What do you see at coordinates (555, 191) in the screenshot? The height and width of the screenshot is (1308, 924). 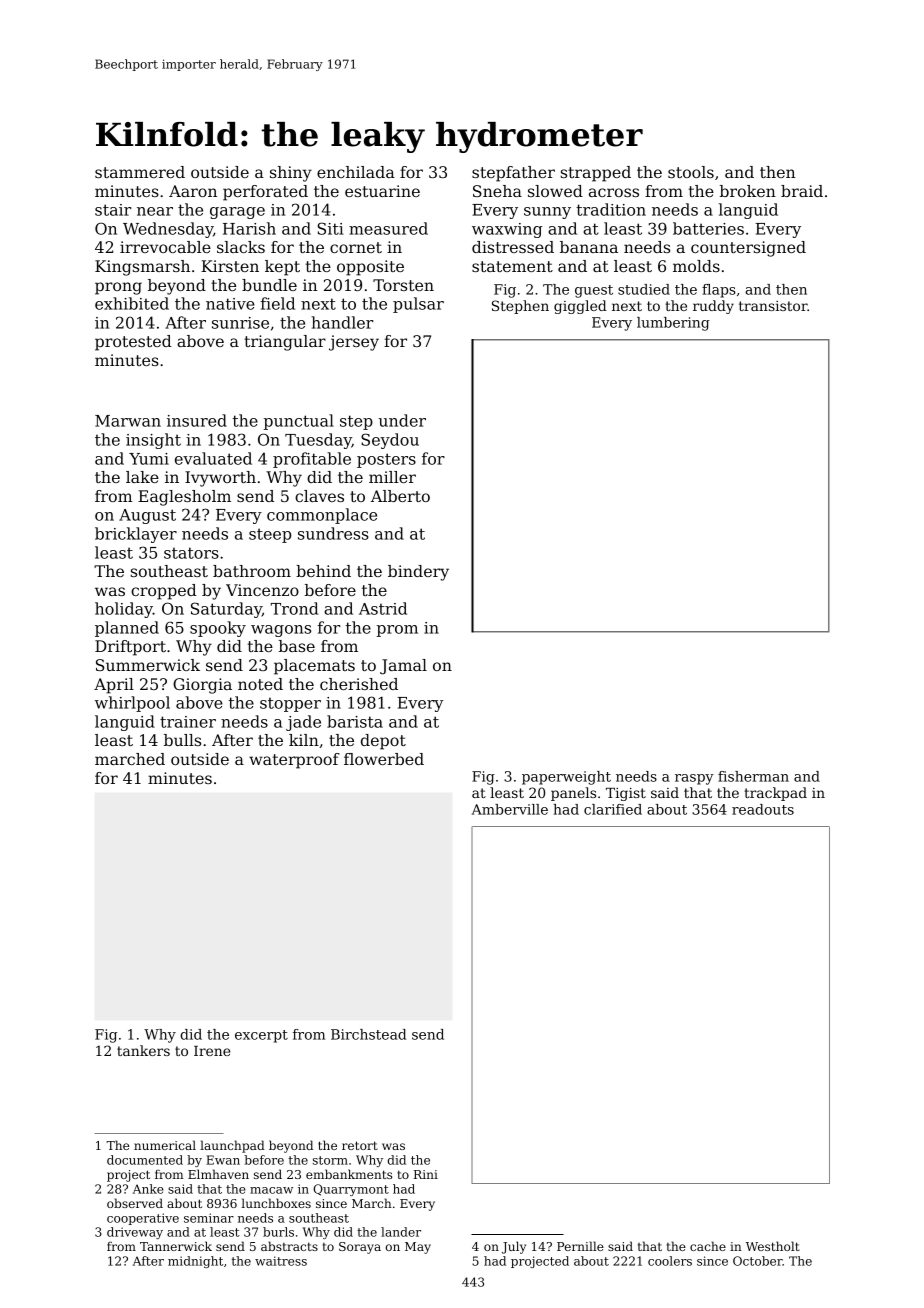 I see `slowed` at bounding box center [555, 191].
